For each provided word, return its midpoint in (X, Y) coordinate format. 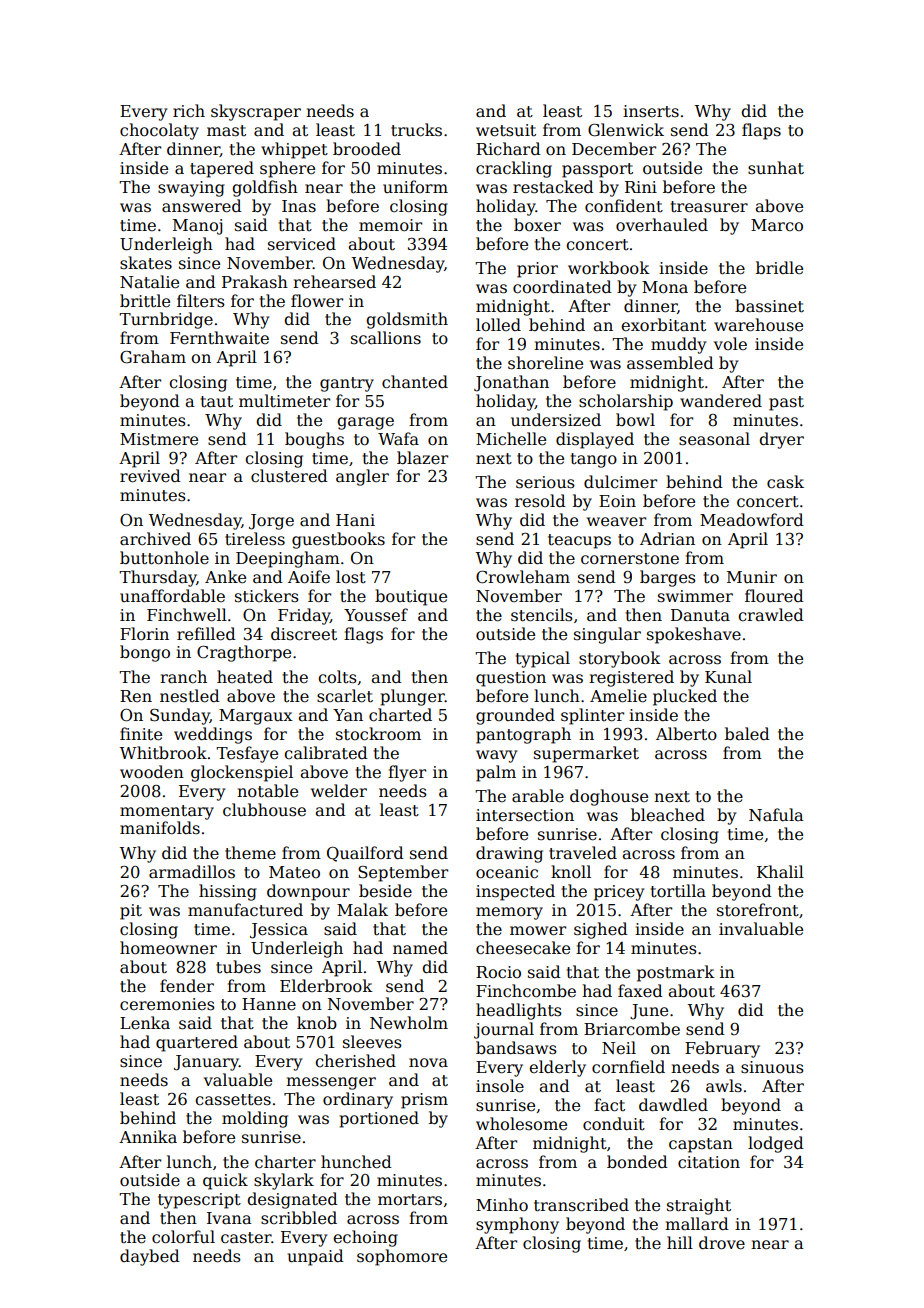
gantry (347, 384)
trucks (416, 130)
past (786, 403)
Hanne (269, 1004)
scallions (386, 338)
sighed (601, 930)
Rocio (498, 972)
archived (155, 539)
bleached (668, 815)
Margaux (256, 717)
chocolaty (159, 131)
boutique (411, 597)
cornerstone (630, 559)
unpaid (315, 1257)
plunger (412, 697)
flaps (761, 131)
